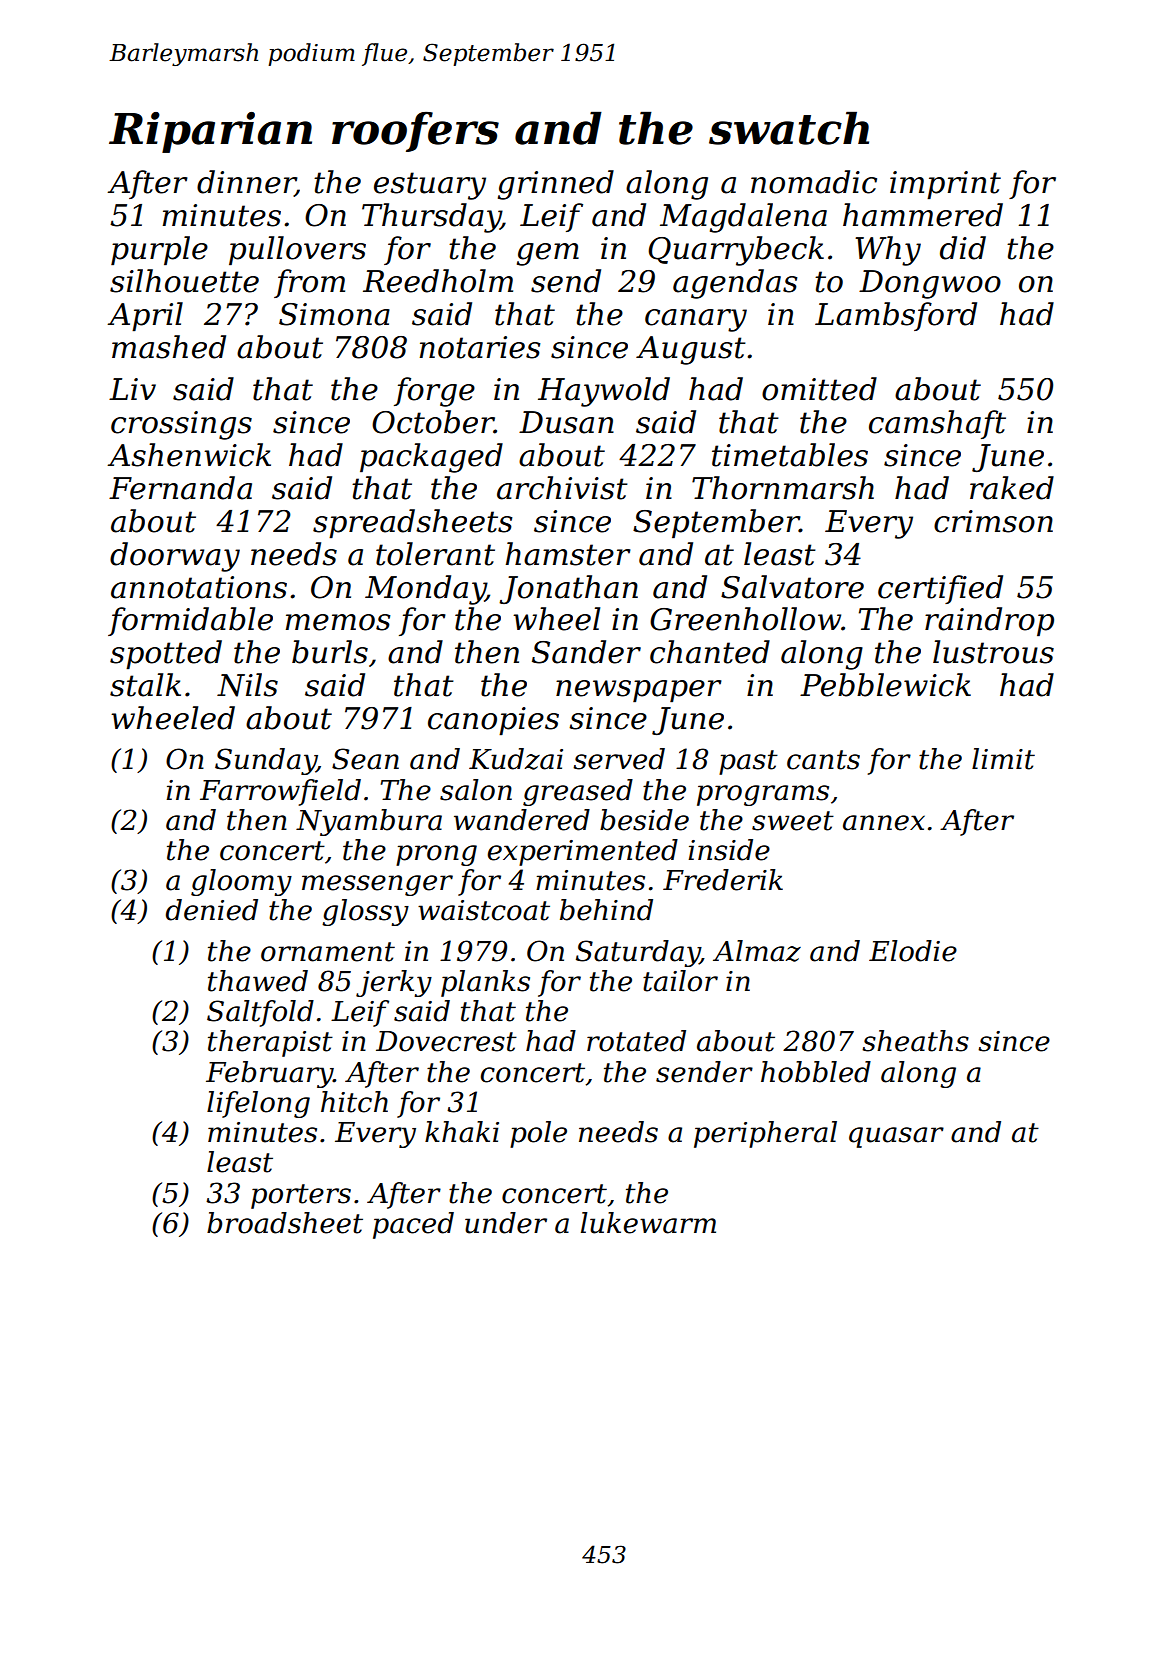  I want to click on Riparian, so click(210, 132).
